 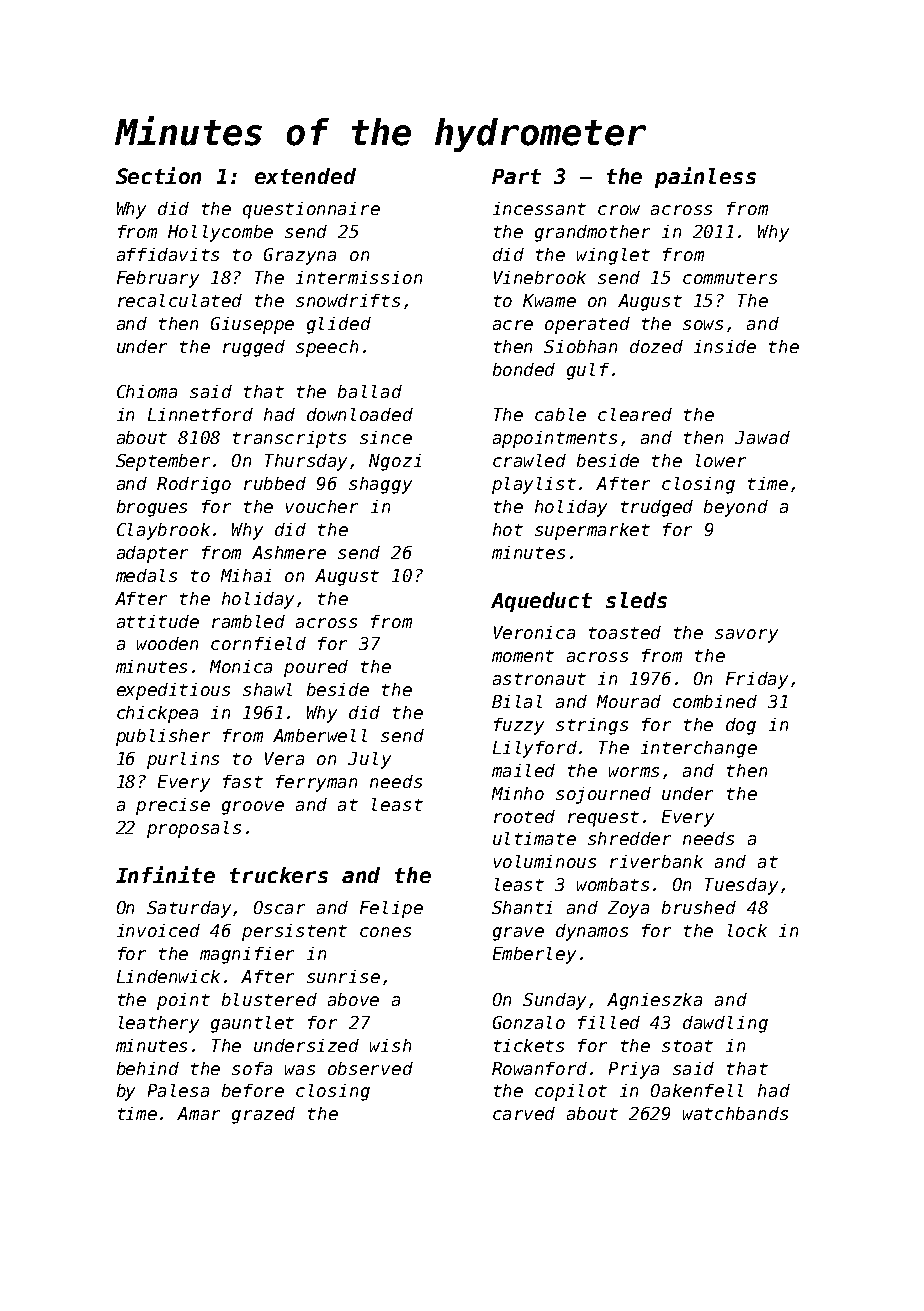 What do you see at coordinates (730, 278) in the screenshot?
I see `commuters` at bounding box center [730, 278].
